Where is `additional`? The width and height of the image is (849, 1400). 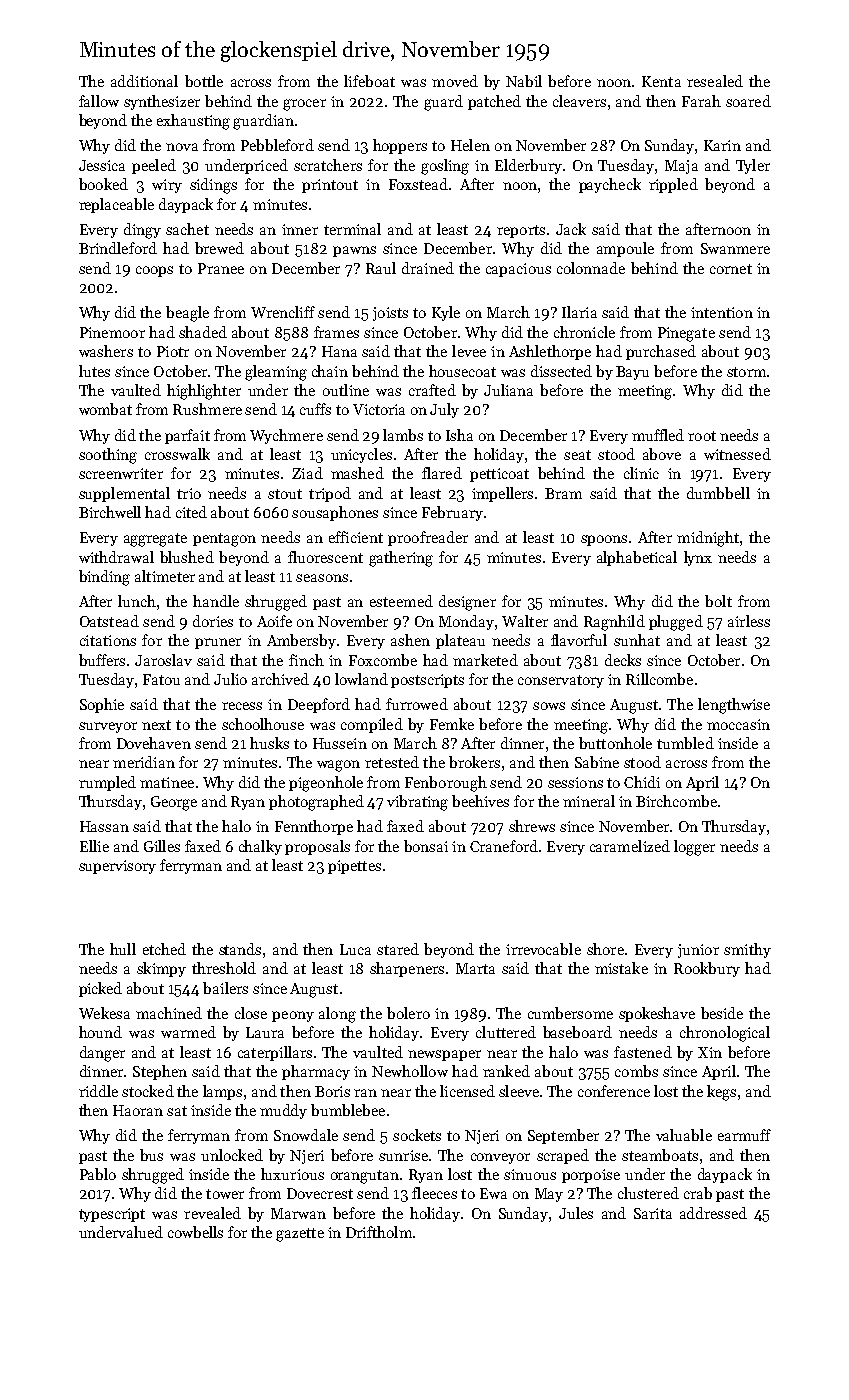 additional is located at coordinates (144, 81).
